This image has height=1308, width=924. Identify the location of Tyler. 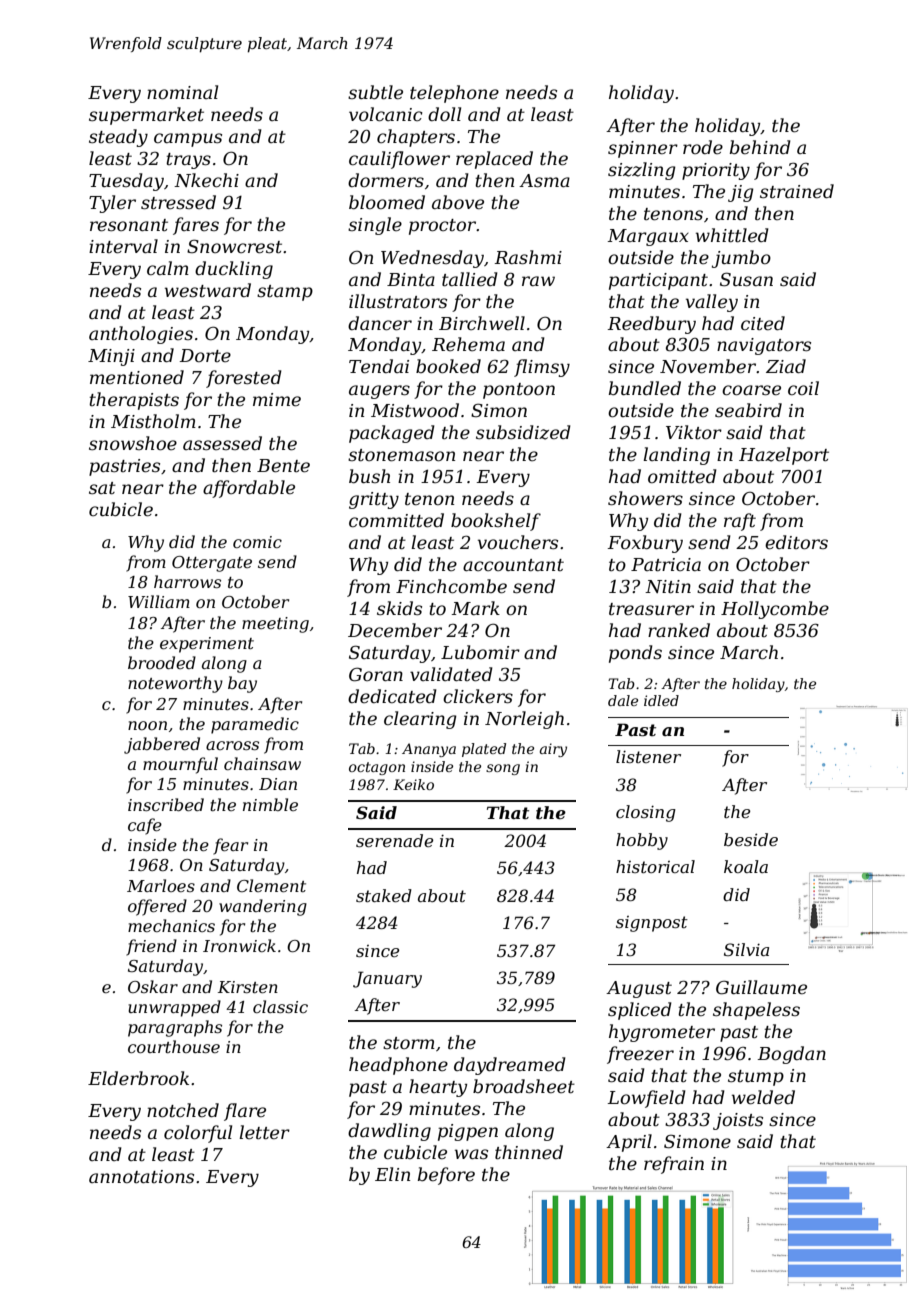
(112, 204).
